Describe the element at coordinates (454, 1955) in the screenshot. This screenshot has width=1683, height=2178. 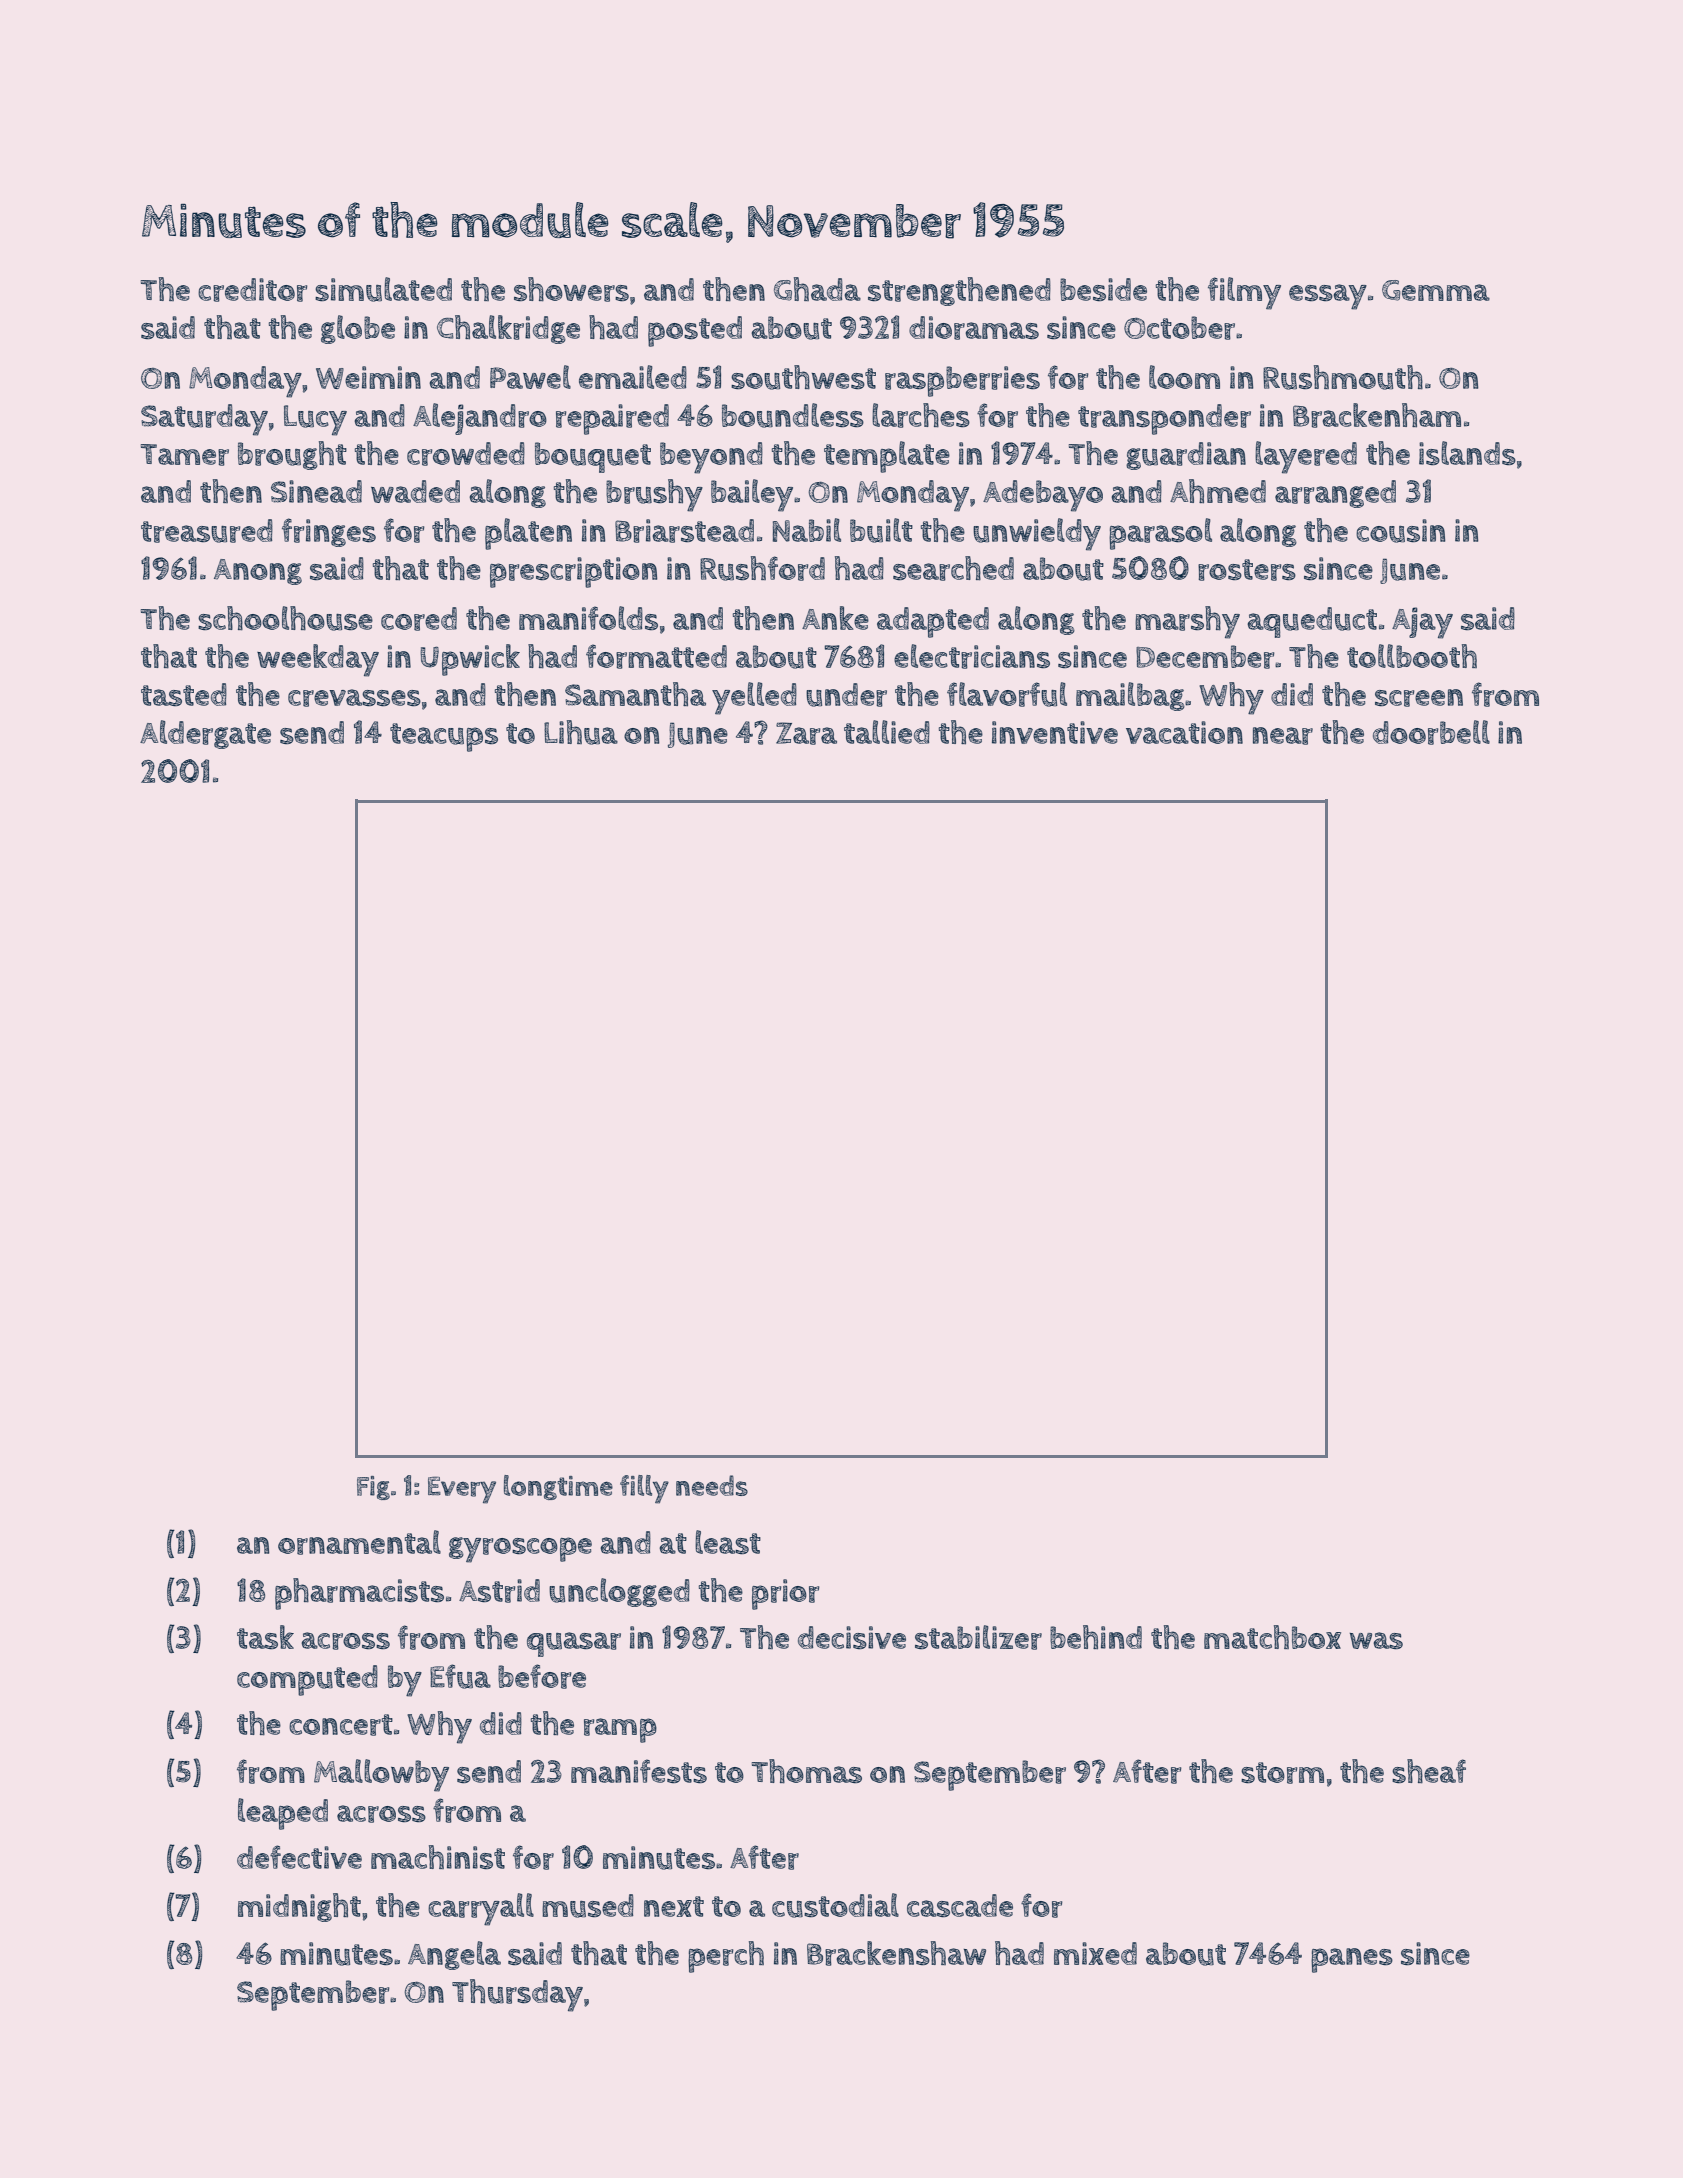
I see `Angela` at that location.
